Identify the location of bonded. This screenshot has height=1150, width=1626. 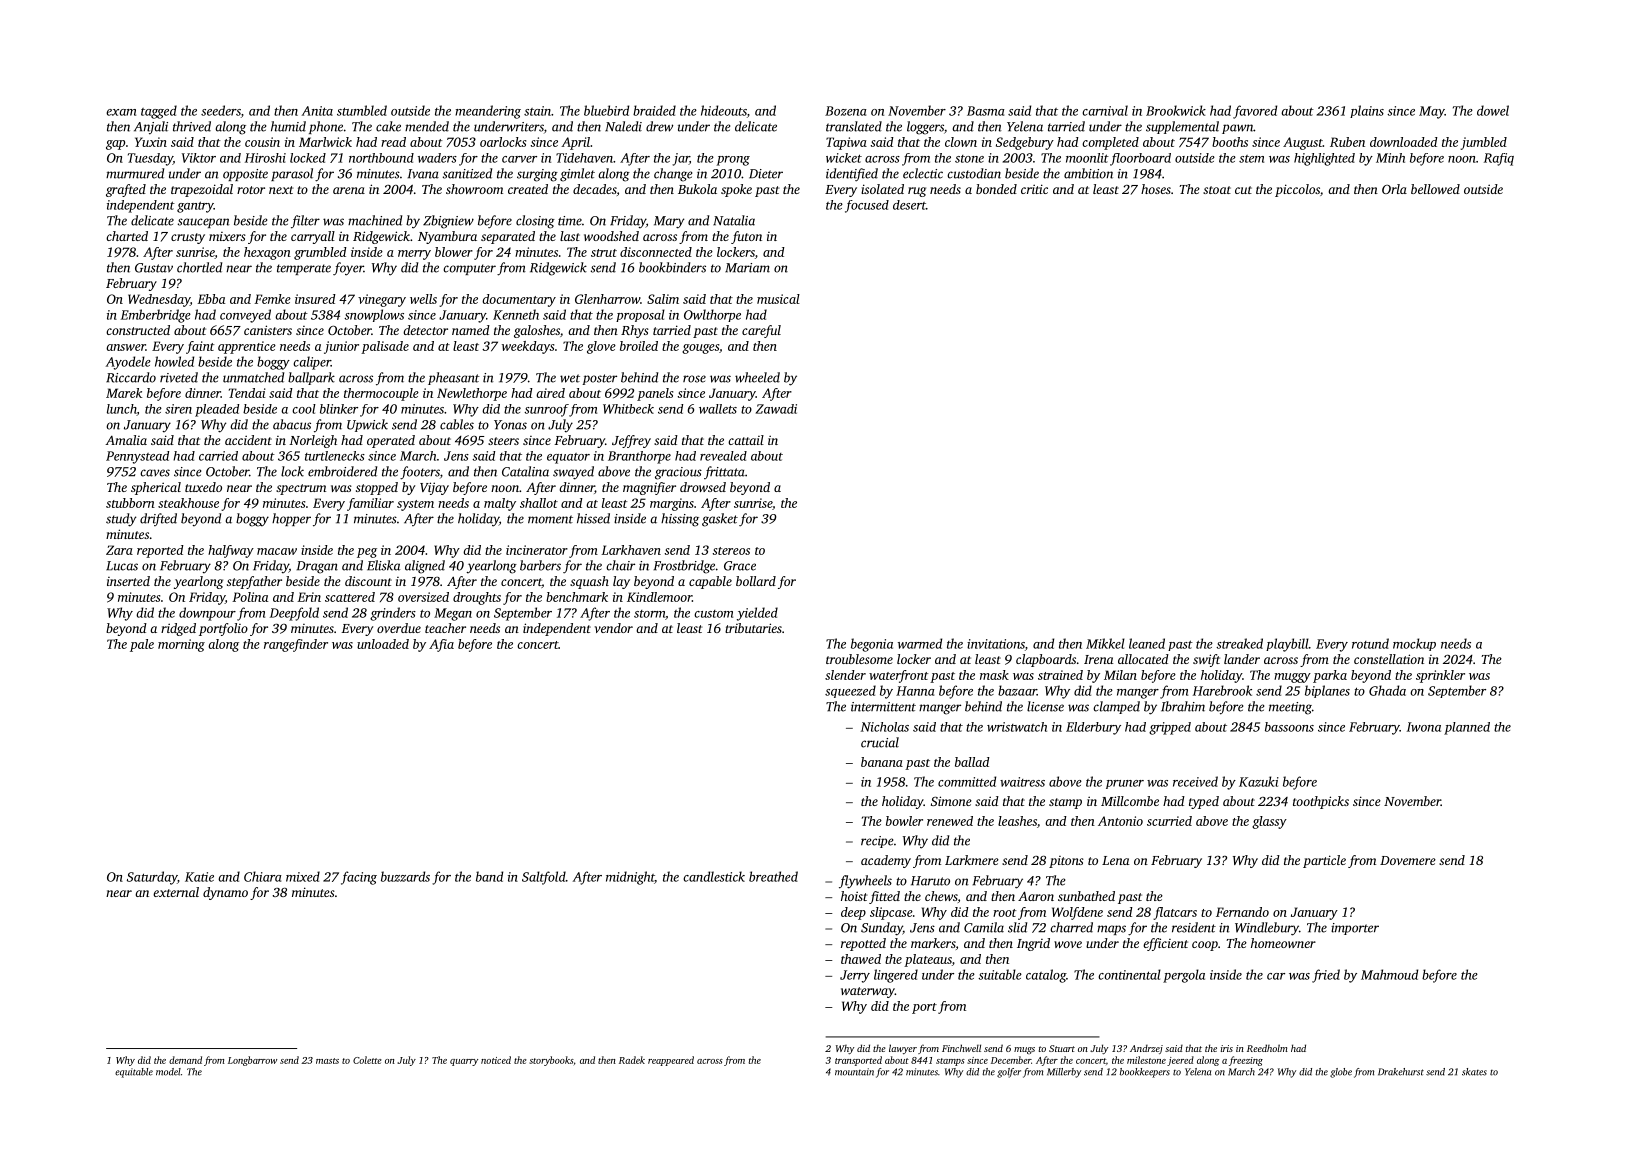
(996, 189).
